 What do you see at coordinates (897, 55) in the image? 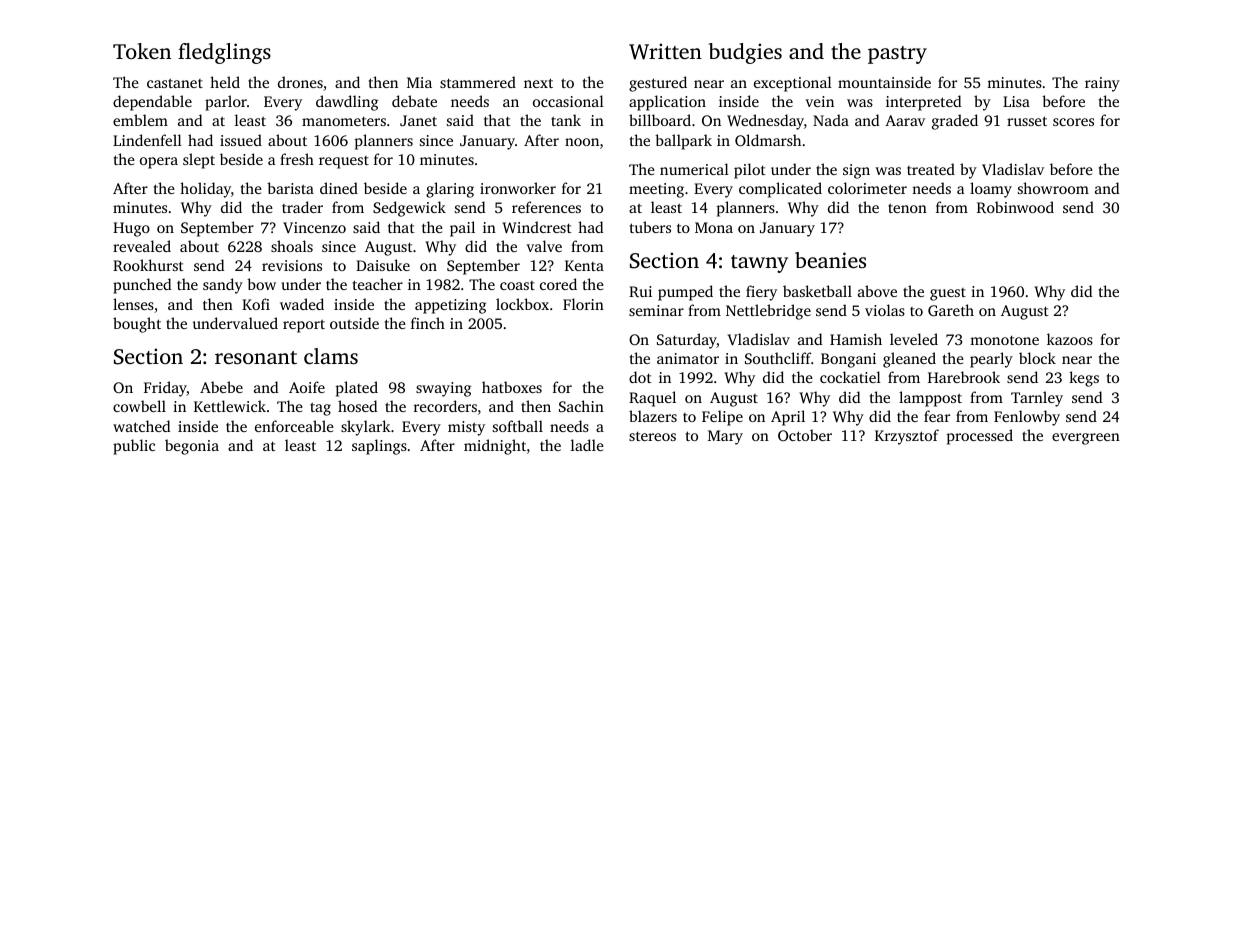
I see `pastry` at bounding box center [897, 55].
